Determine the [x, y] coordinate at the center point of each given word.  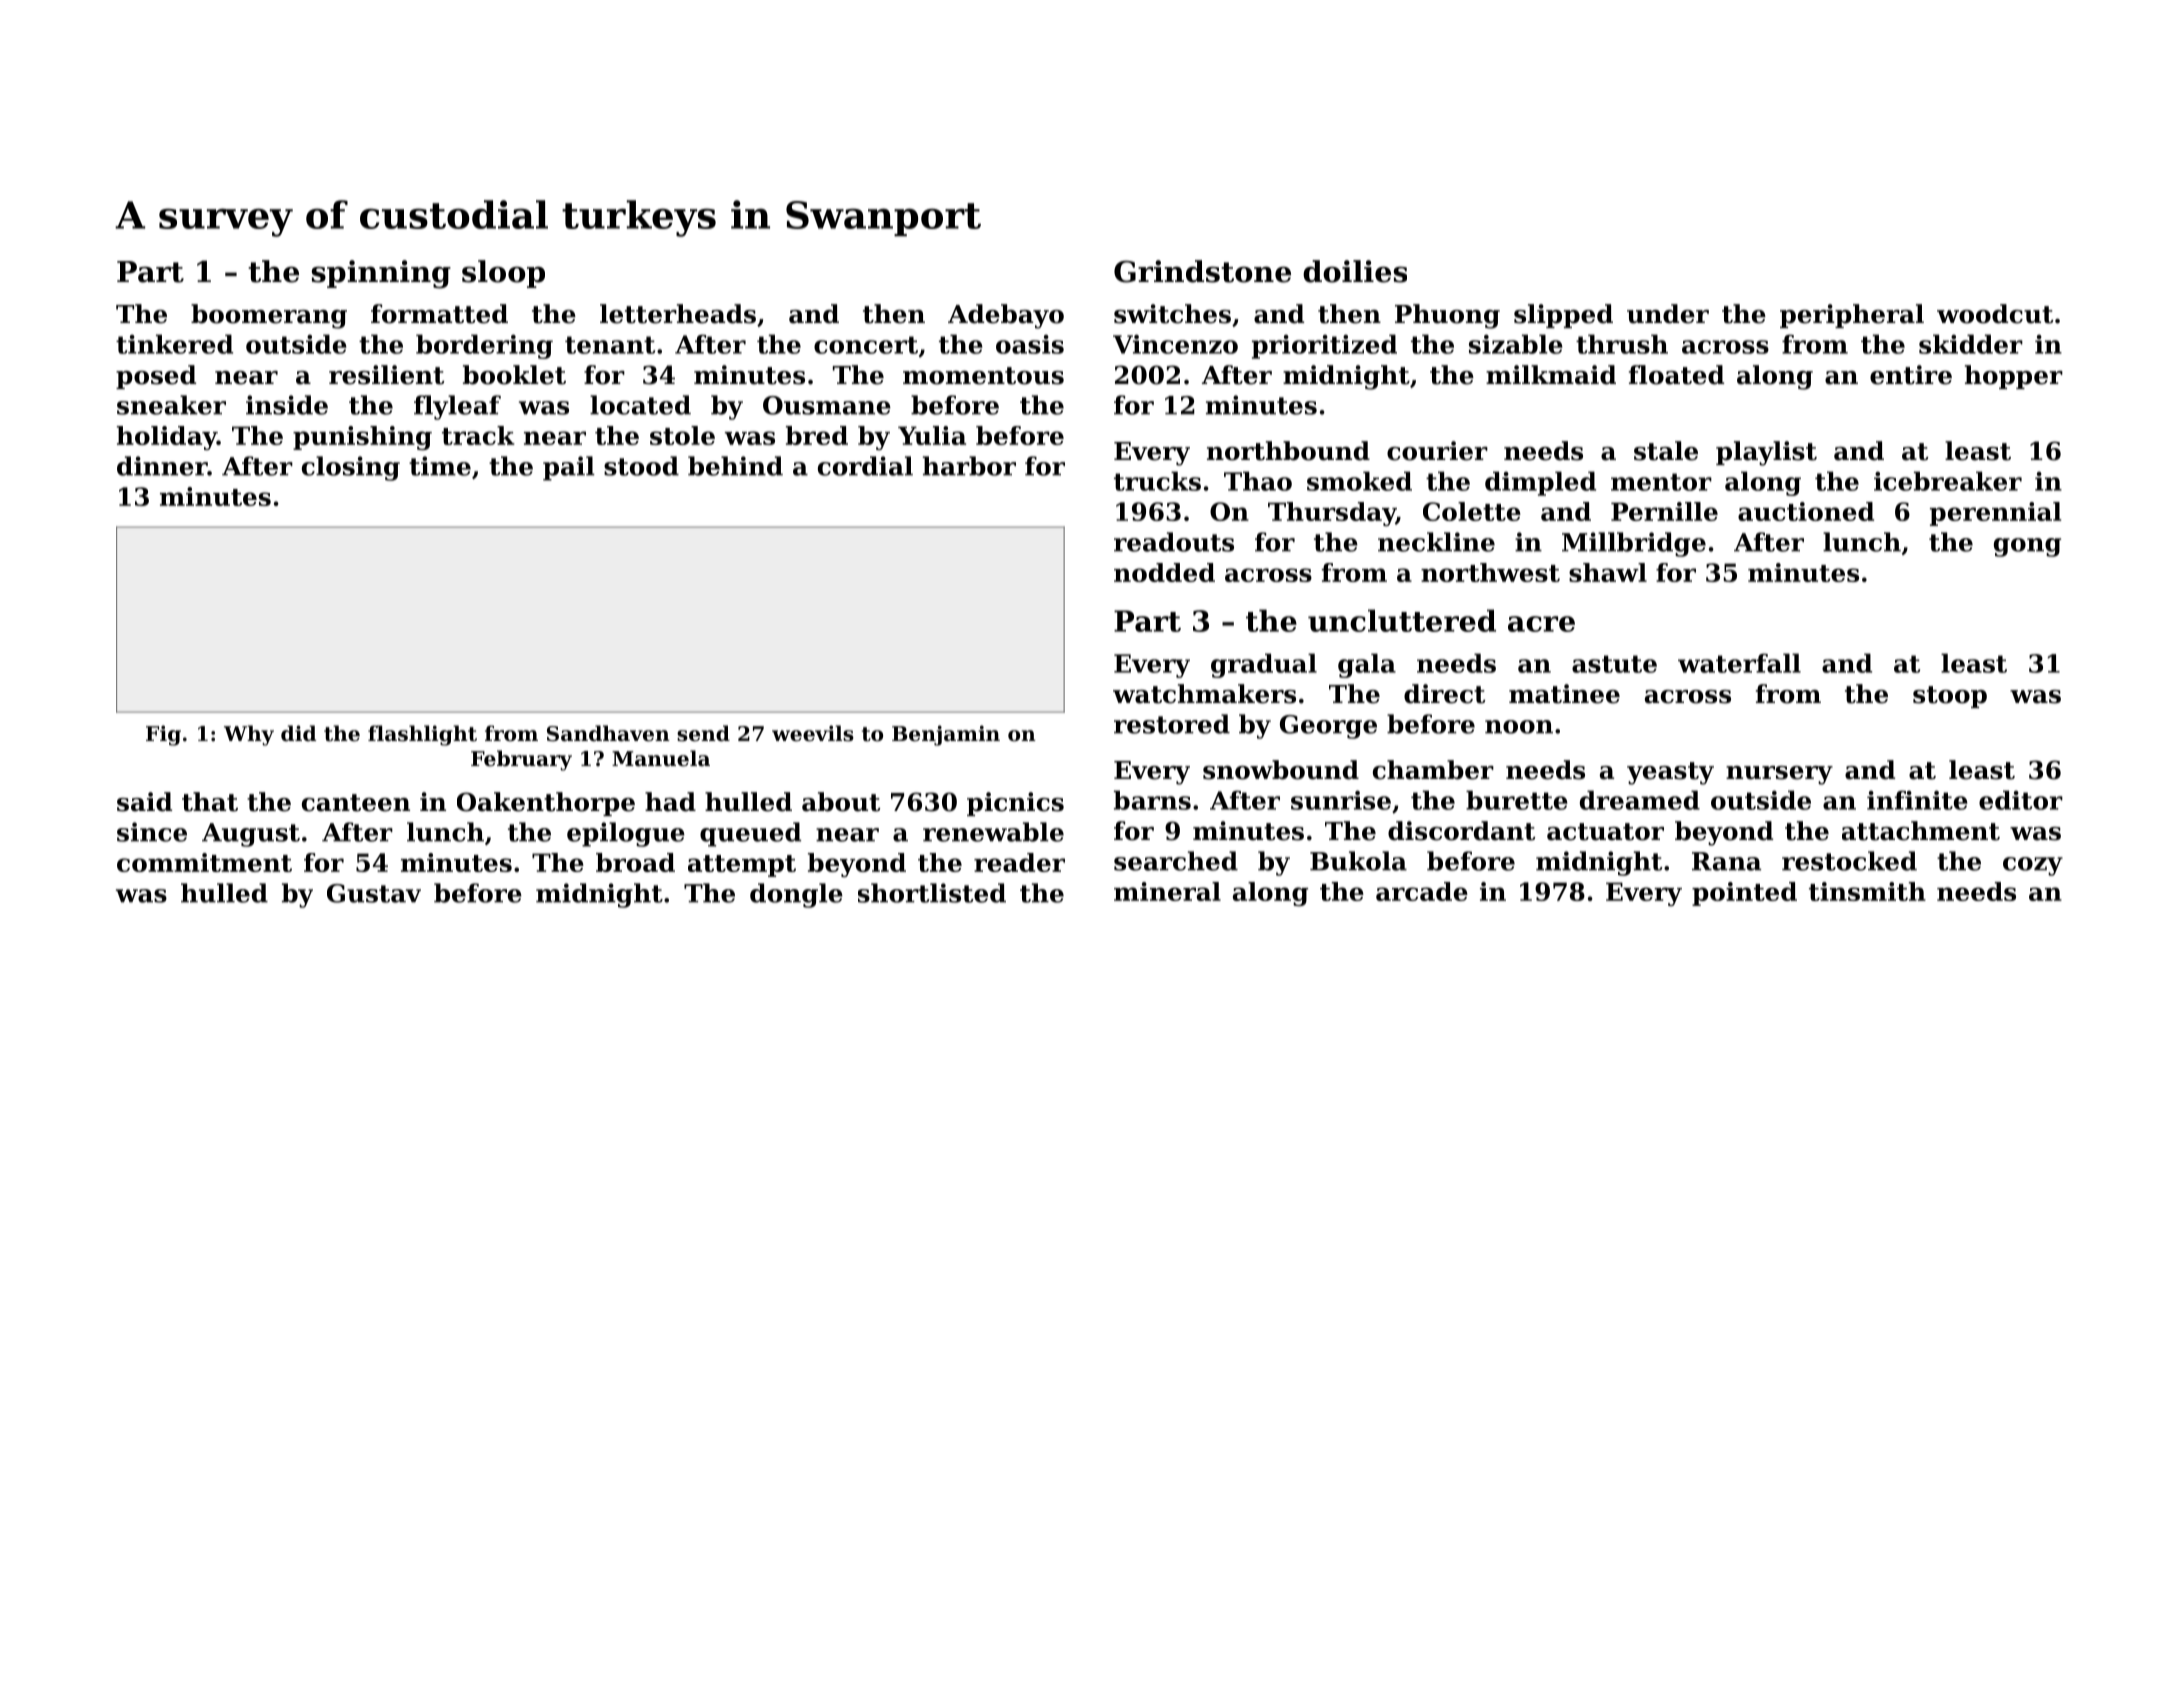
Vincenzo [1175, 344]
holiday [167, 438]
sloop [503, 274]
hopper [2014, 377]
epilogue [626, 834]
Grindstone [1202, 271]
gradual [1264, 665]
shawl [1608, 572]
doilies [1355, 271]
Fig [163, 735]
